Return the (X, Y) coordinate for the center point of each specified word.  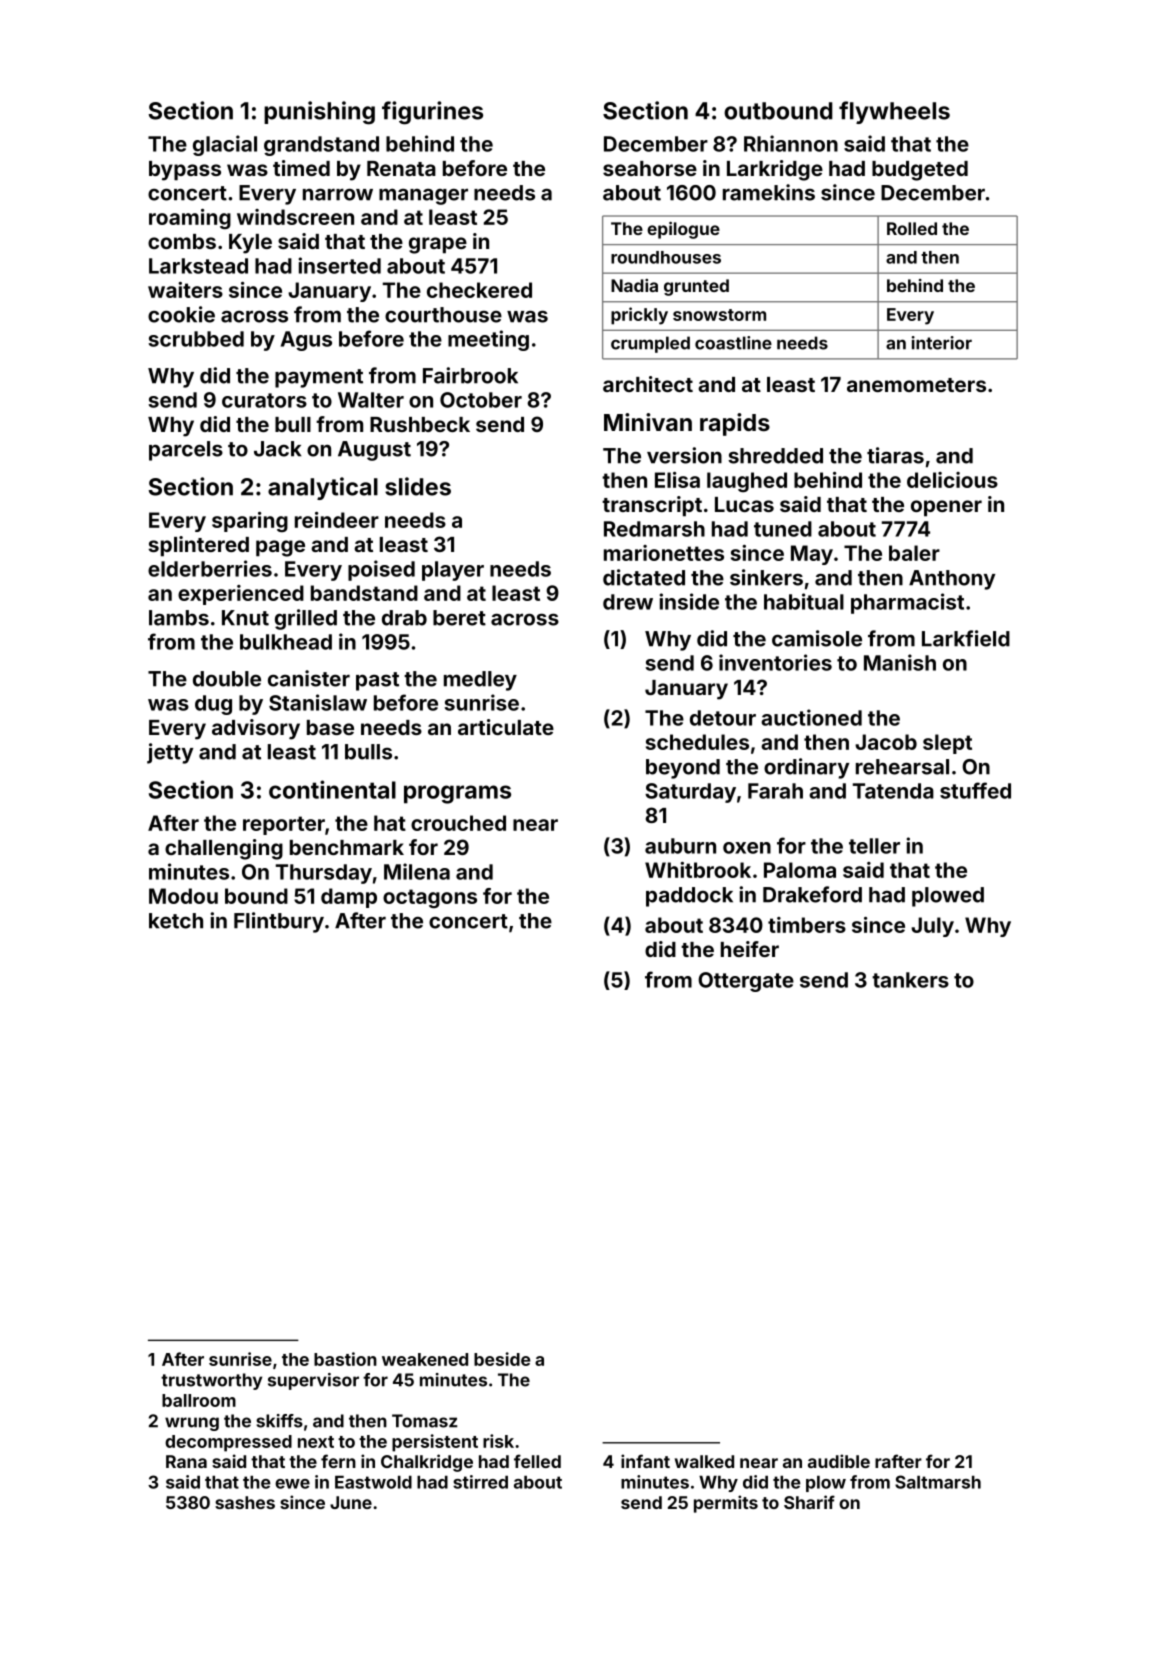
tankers (910, 980)
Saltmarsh (938, 1482)
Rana (186, 1461)
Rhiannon (791, 143)
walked (704, 1461)
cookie (181, 314)
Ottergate (746, 982)
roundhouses (666, 257)
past (377, 681)
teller (874, 846)
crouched (458, 823)
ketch (176, 921)
